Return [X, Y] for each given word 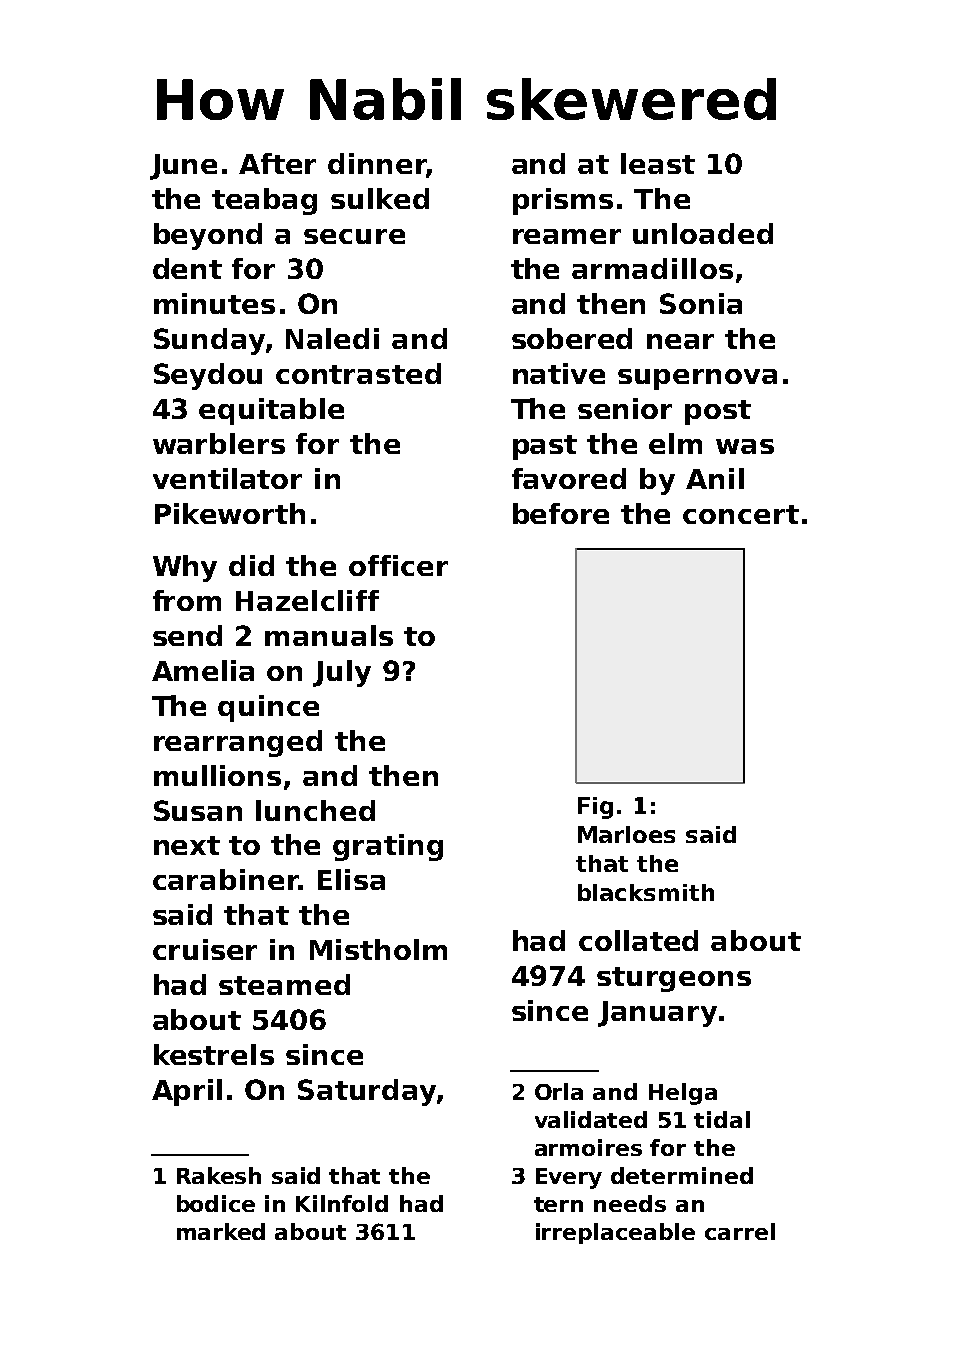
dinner [377, 165]
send [187, 635]
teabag [264, 201]
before [561, 513]
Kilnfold [342, 1203]
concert [741, 514]
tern [558, 1204]
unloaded [703, 233]
